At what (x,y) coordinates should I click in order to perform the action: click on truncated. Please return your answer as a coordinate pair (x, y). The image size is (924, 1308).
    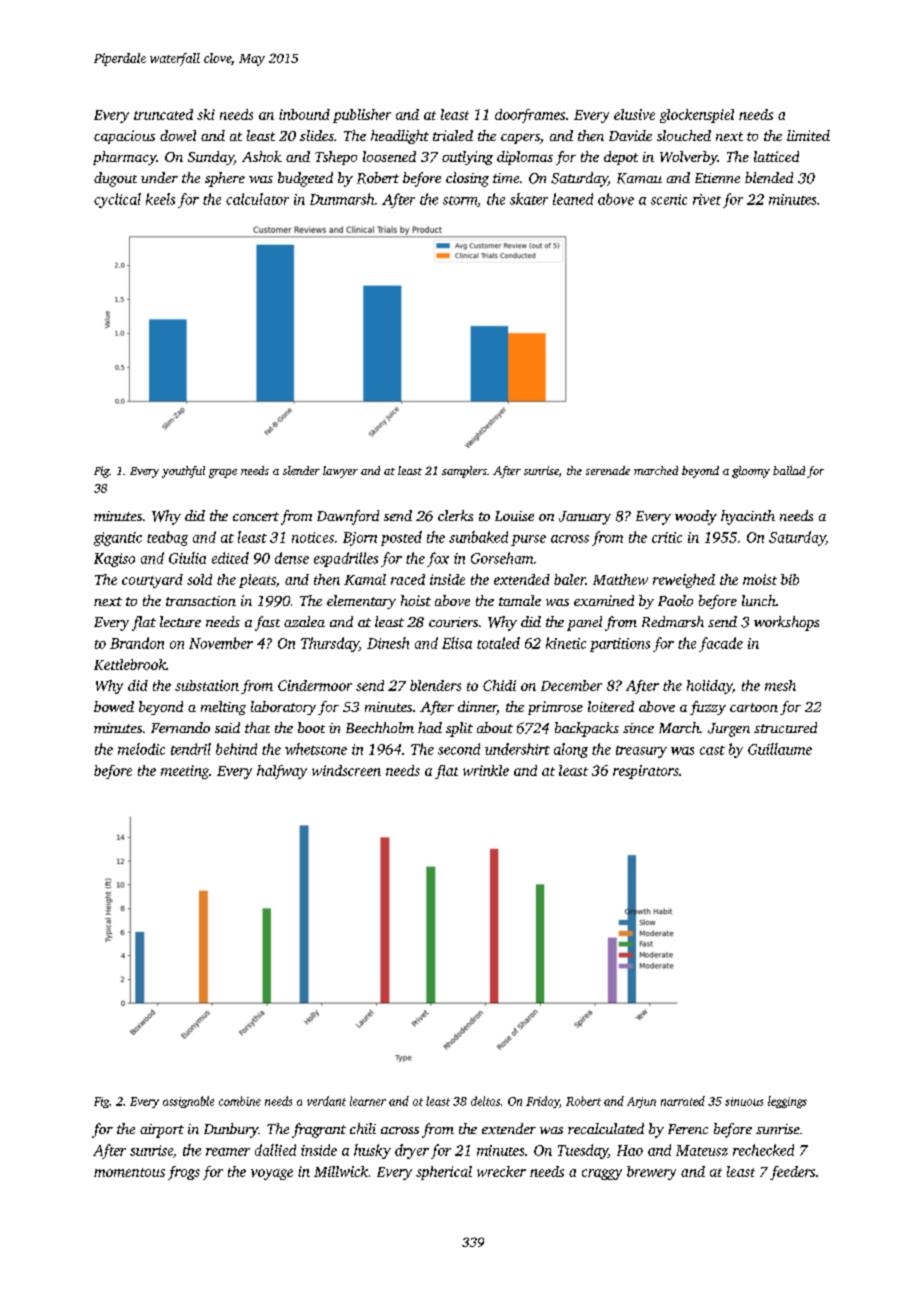
    Looking at the image, I should click on (163, 114).
